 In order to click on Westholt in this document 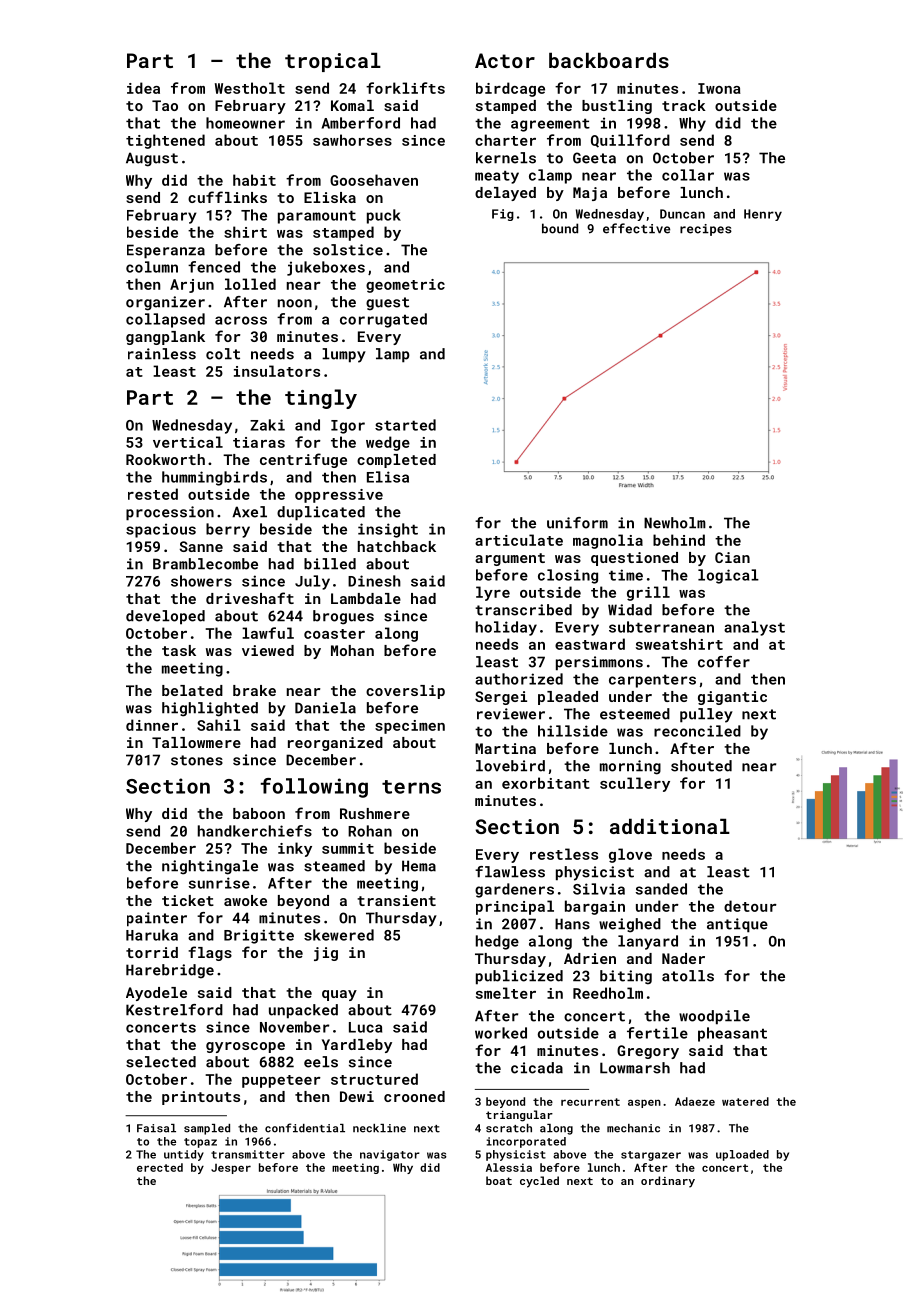, I will do `click(250, 88)`.
